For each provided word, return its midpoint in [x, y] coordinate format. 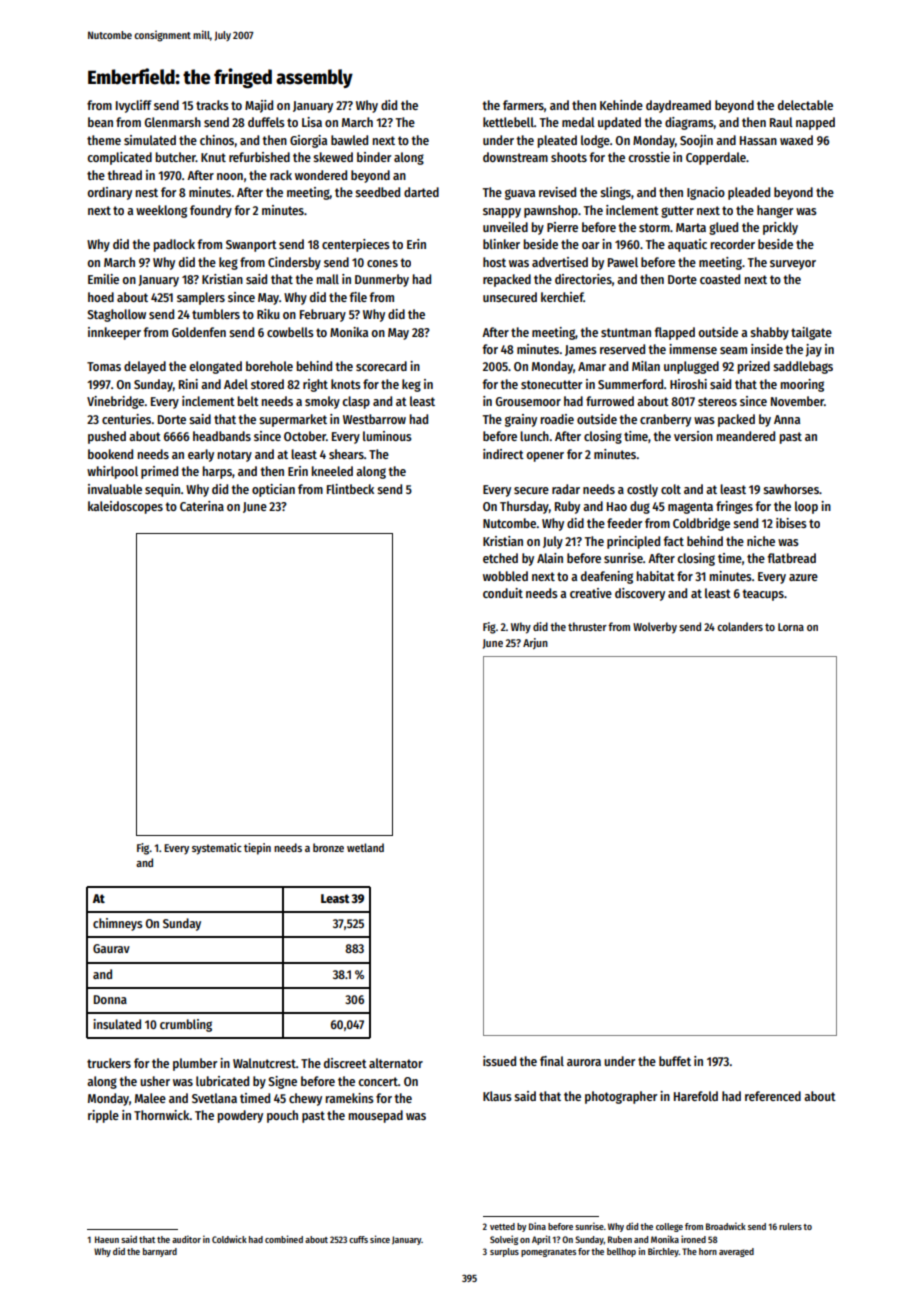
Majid [259, 106]
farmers [523, 105]
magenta [690, 508]
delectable [805, 105]
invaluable [115, 489]
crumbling [186, 1025]
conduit [503, 593]
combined [284, 1239]
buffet [675, 1061]
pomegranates [548, 1253]
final [552, 1061]
